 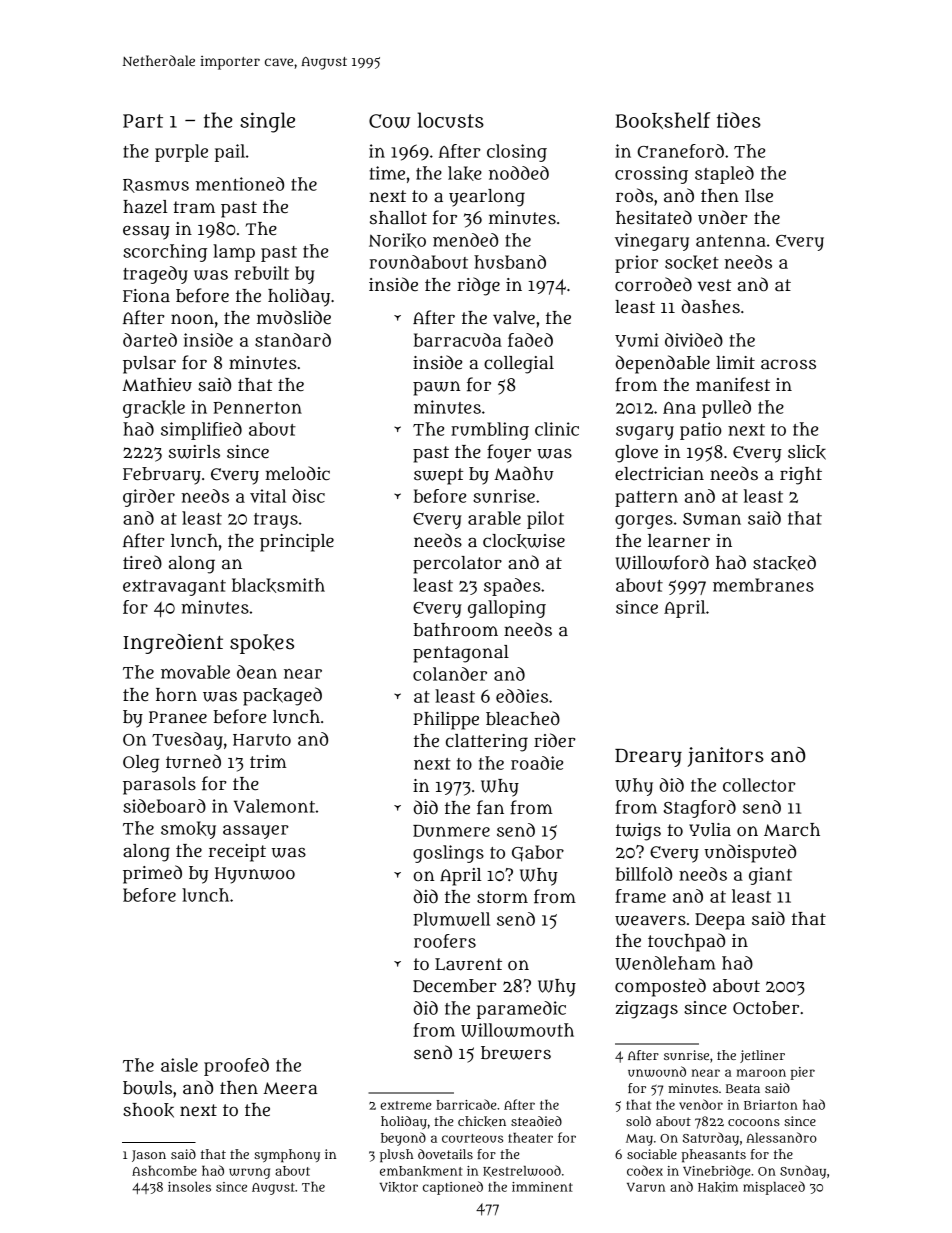 What do you see at coordinates (387, 173) in the document?
I see `time` at bounding box center [387, 173].
